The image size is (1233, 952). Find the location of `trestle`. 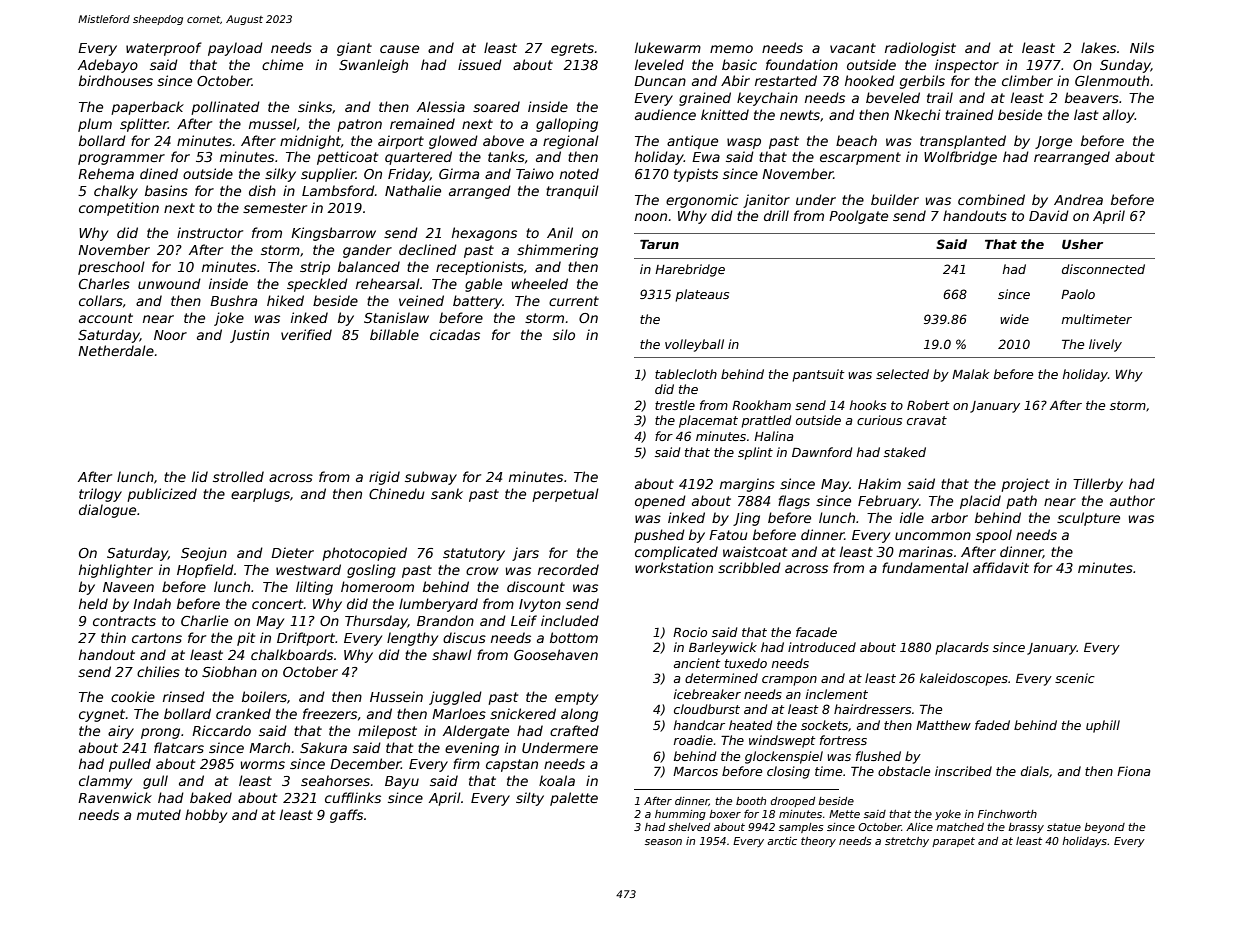

trestle is located at coordinates (675, 405).
